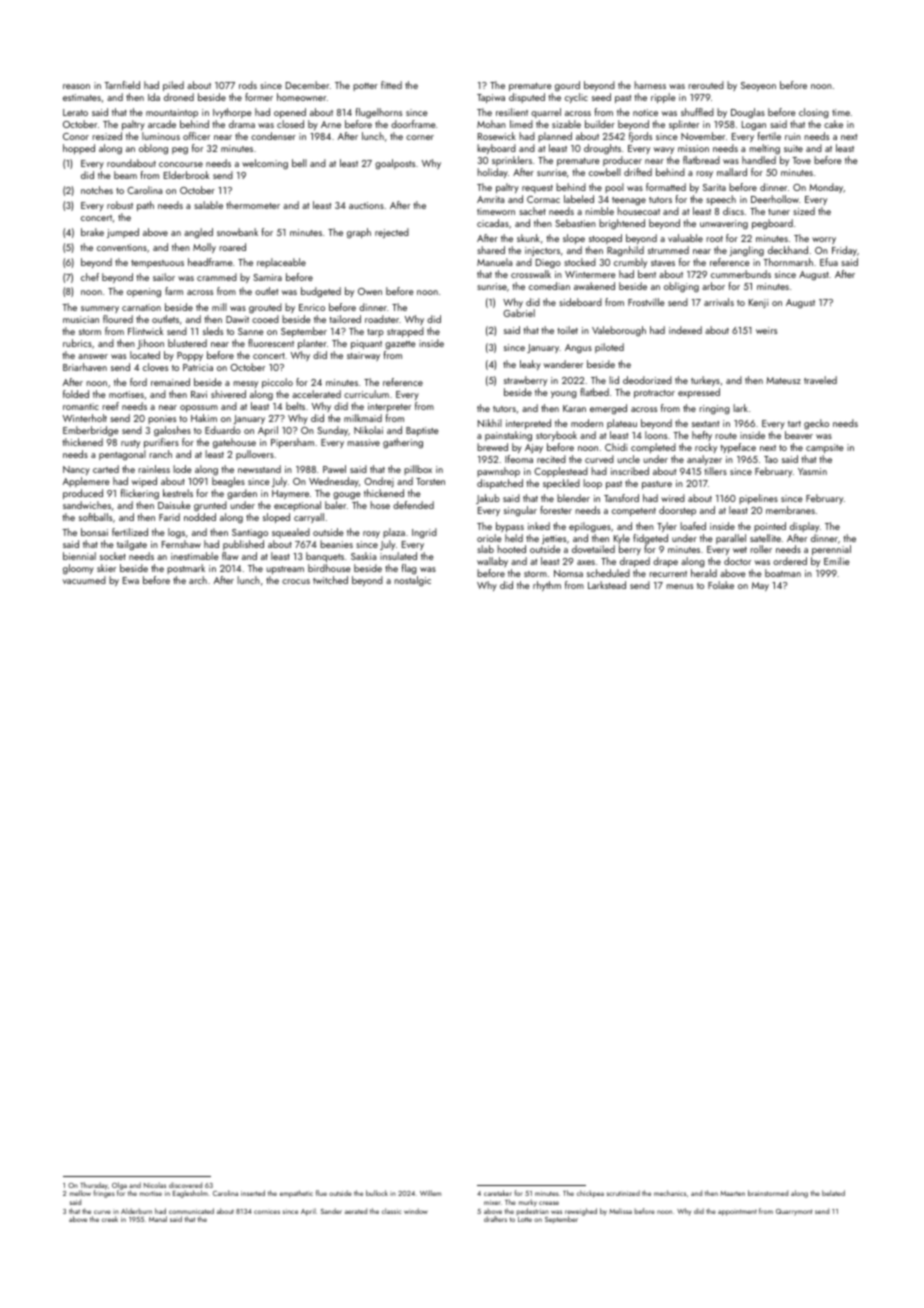 Image resolution: width=924 pixels, height=1308 pixels. Describe the element at coordinates (84, 580) in the screenshot. I see `vacuumed` at that location.
